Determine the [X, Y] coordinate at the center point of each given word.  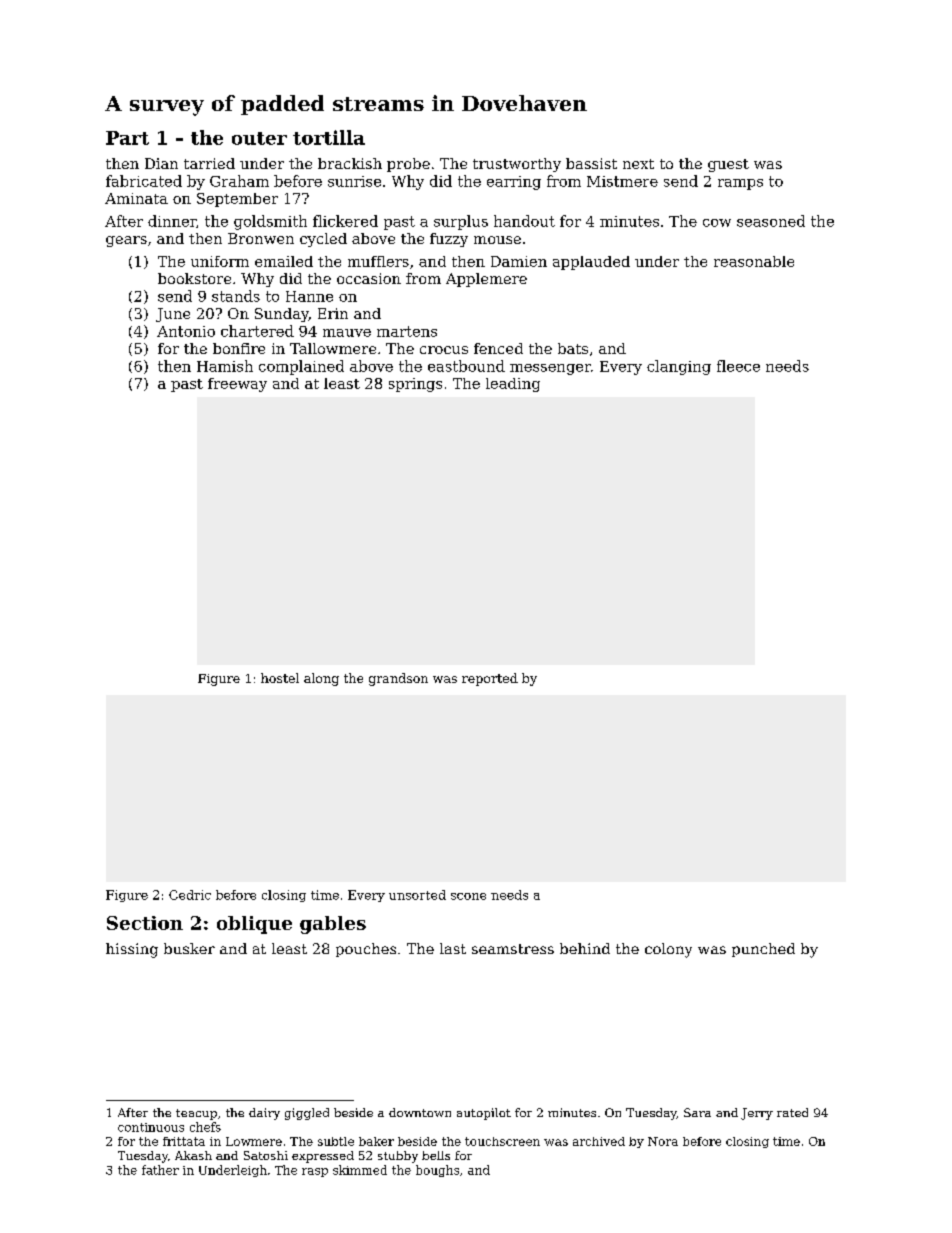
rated [792, 1112]
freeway [237, 385]
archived [599, 1141]
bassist [591, 163]
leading [513, 385]
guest [728, 165]
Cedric [190, 895]
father [160, 1170]
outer [259, 138]
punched [763, 950]
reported [490, 679]
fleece [738, 366]
